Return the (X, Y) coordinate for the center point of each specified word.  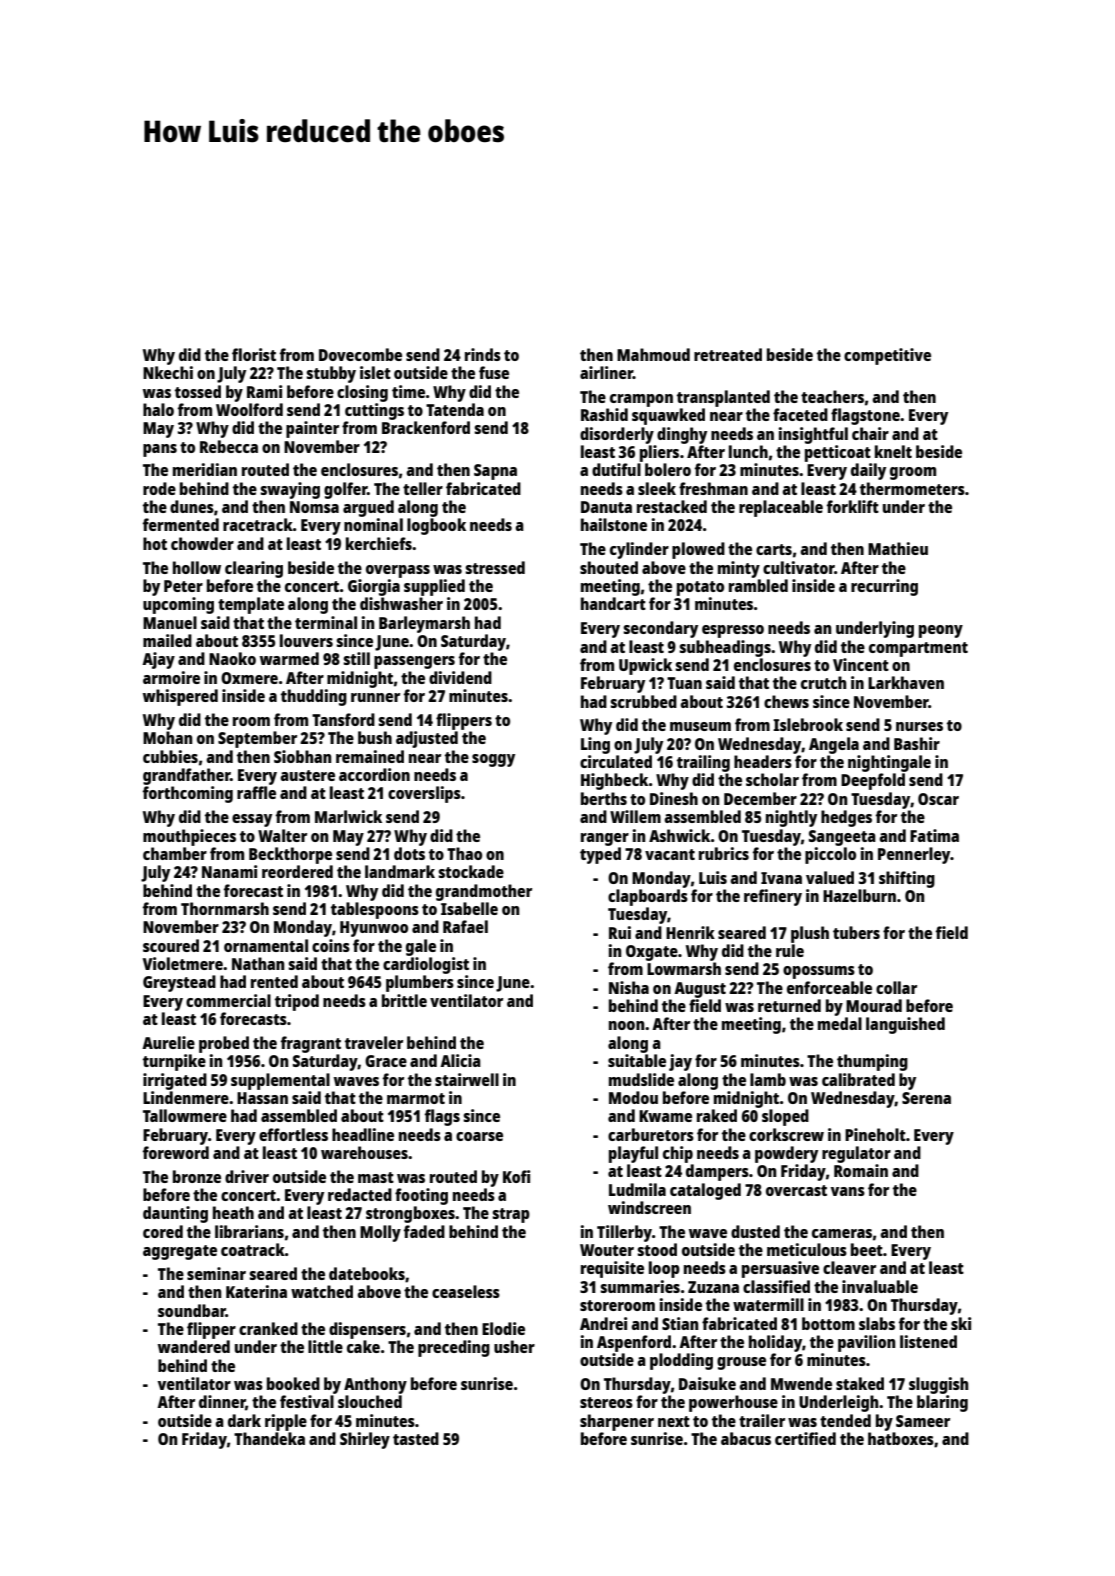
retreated (728, 354)
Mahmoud (653, 354)
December (760, 798)
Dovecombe (360, 354)
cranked (268, 1328)
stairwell (467, 1079)
